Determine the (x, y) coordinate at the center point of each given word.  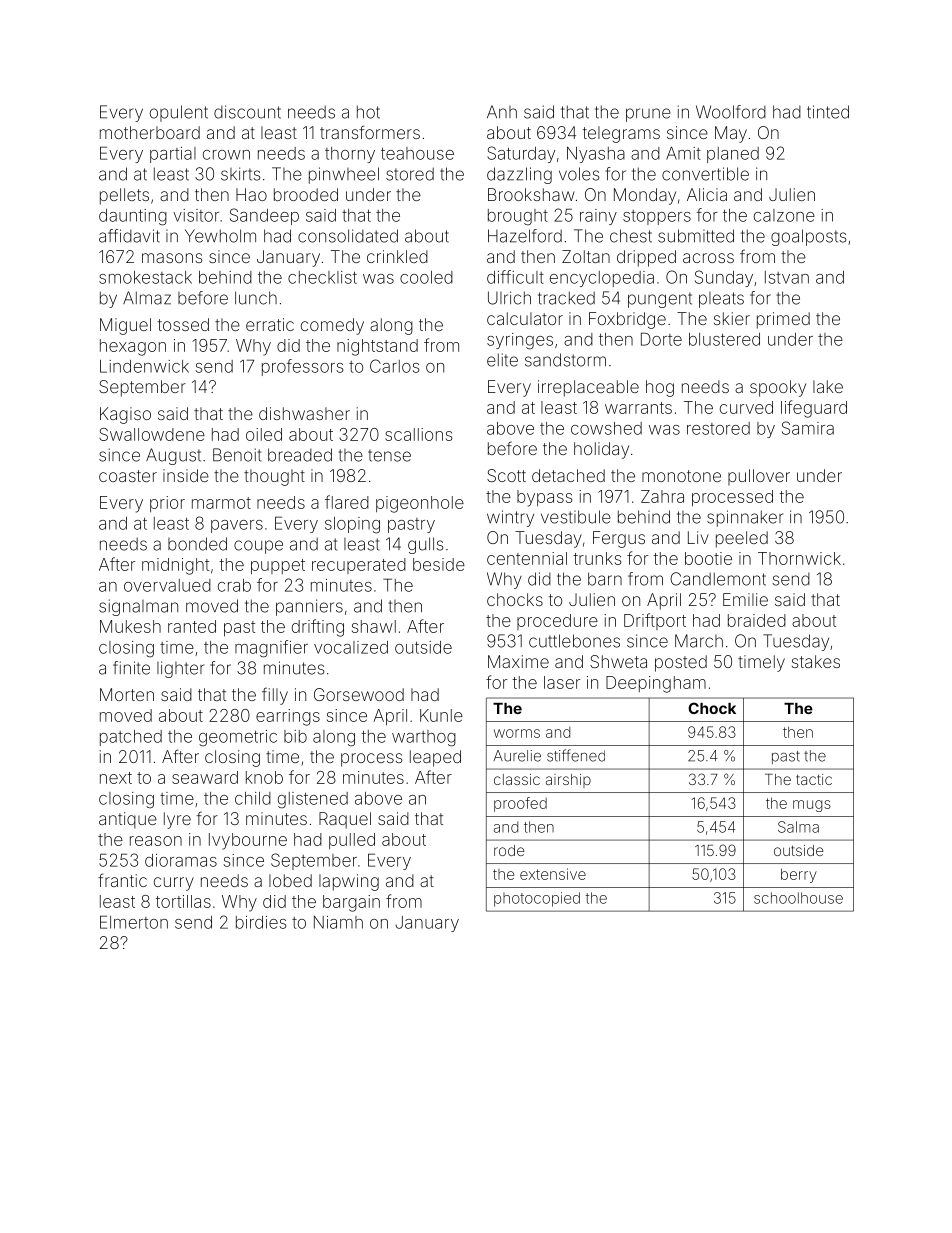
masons (172, 258)
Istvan (787, 277)
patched (131, 738)
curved (746, 407)
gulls (425, 545)
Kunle (441, 715)
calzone (784, 215)
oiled (264, 434)
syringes (520, 341)
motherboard (150, 132)
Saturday (521, 154)
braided (757, 620)
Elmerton (134, 922)
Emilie (745, 599)
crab (234, 585)
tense (389, 455)
